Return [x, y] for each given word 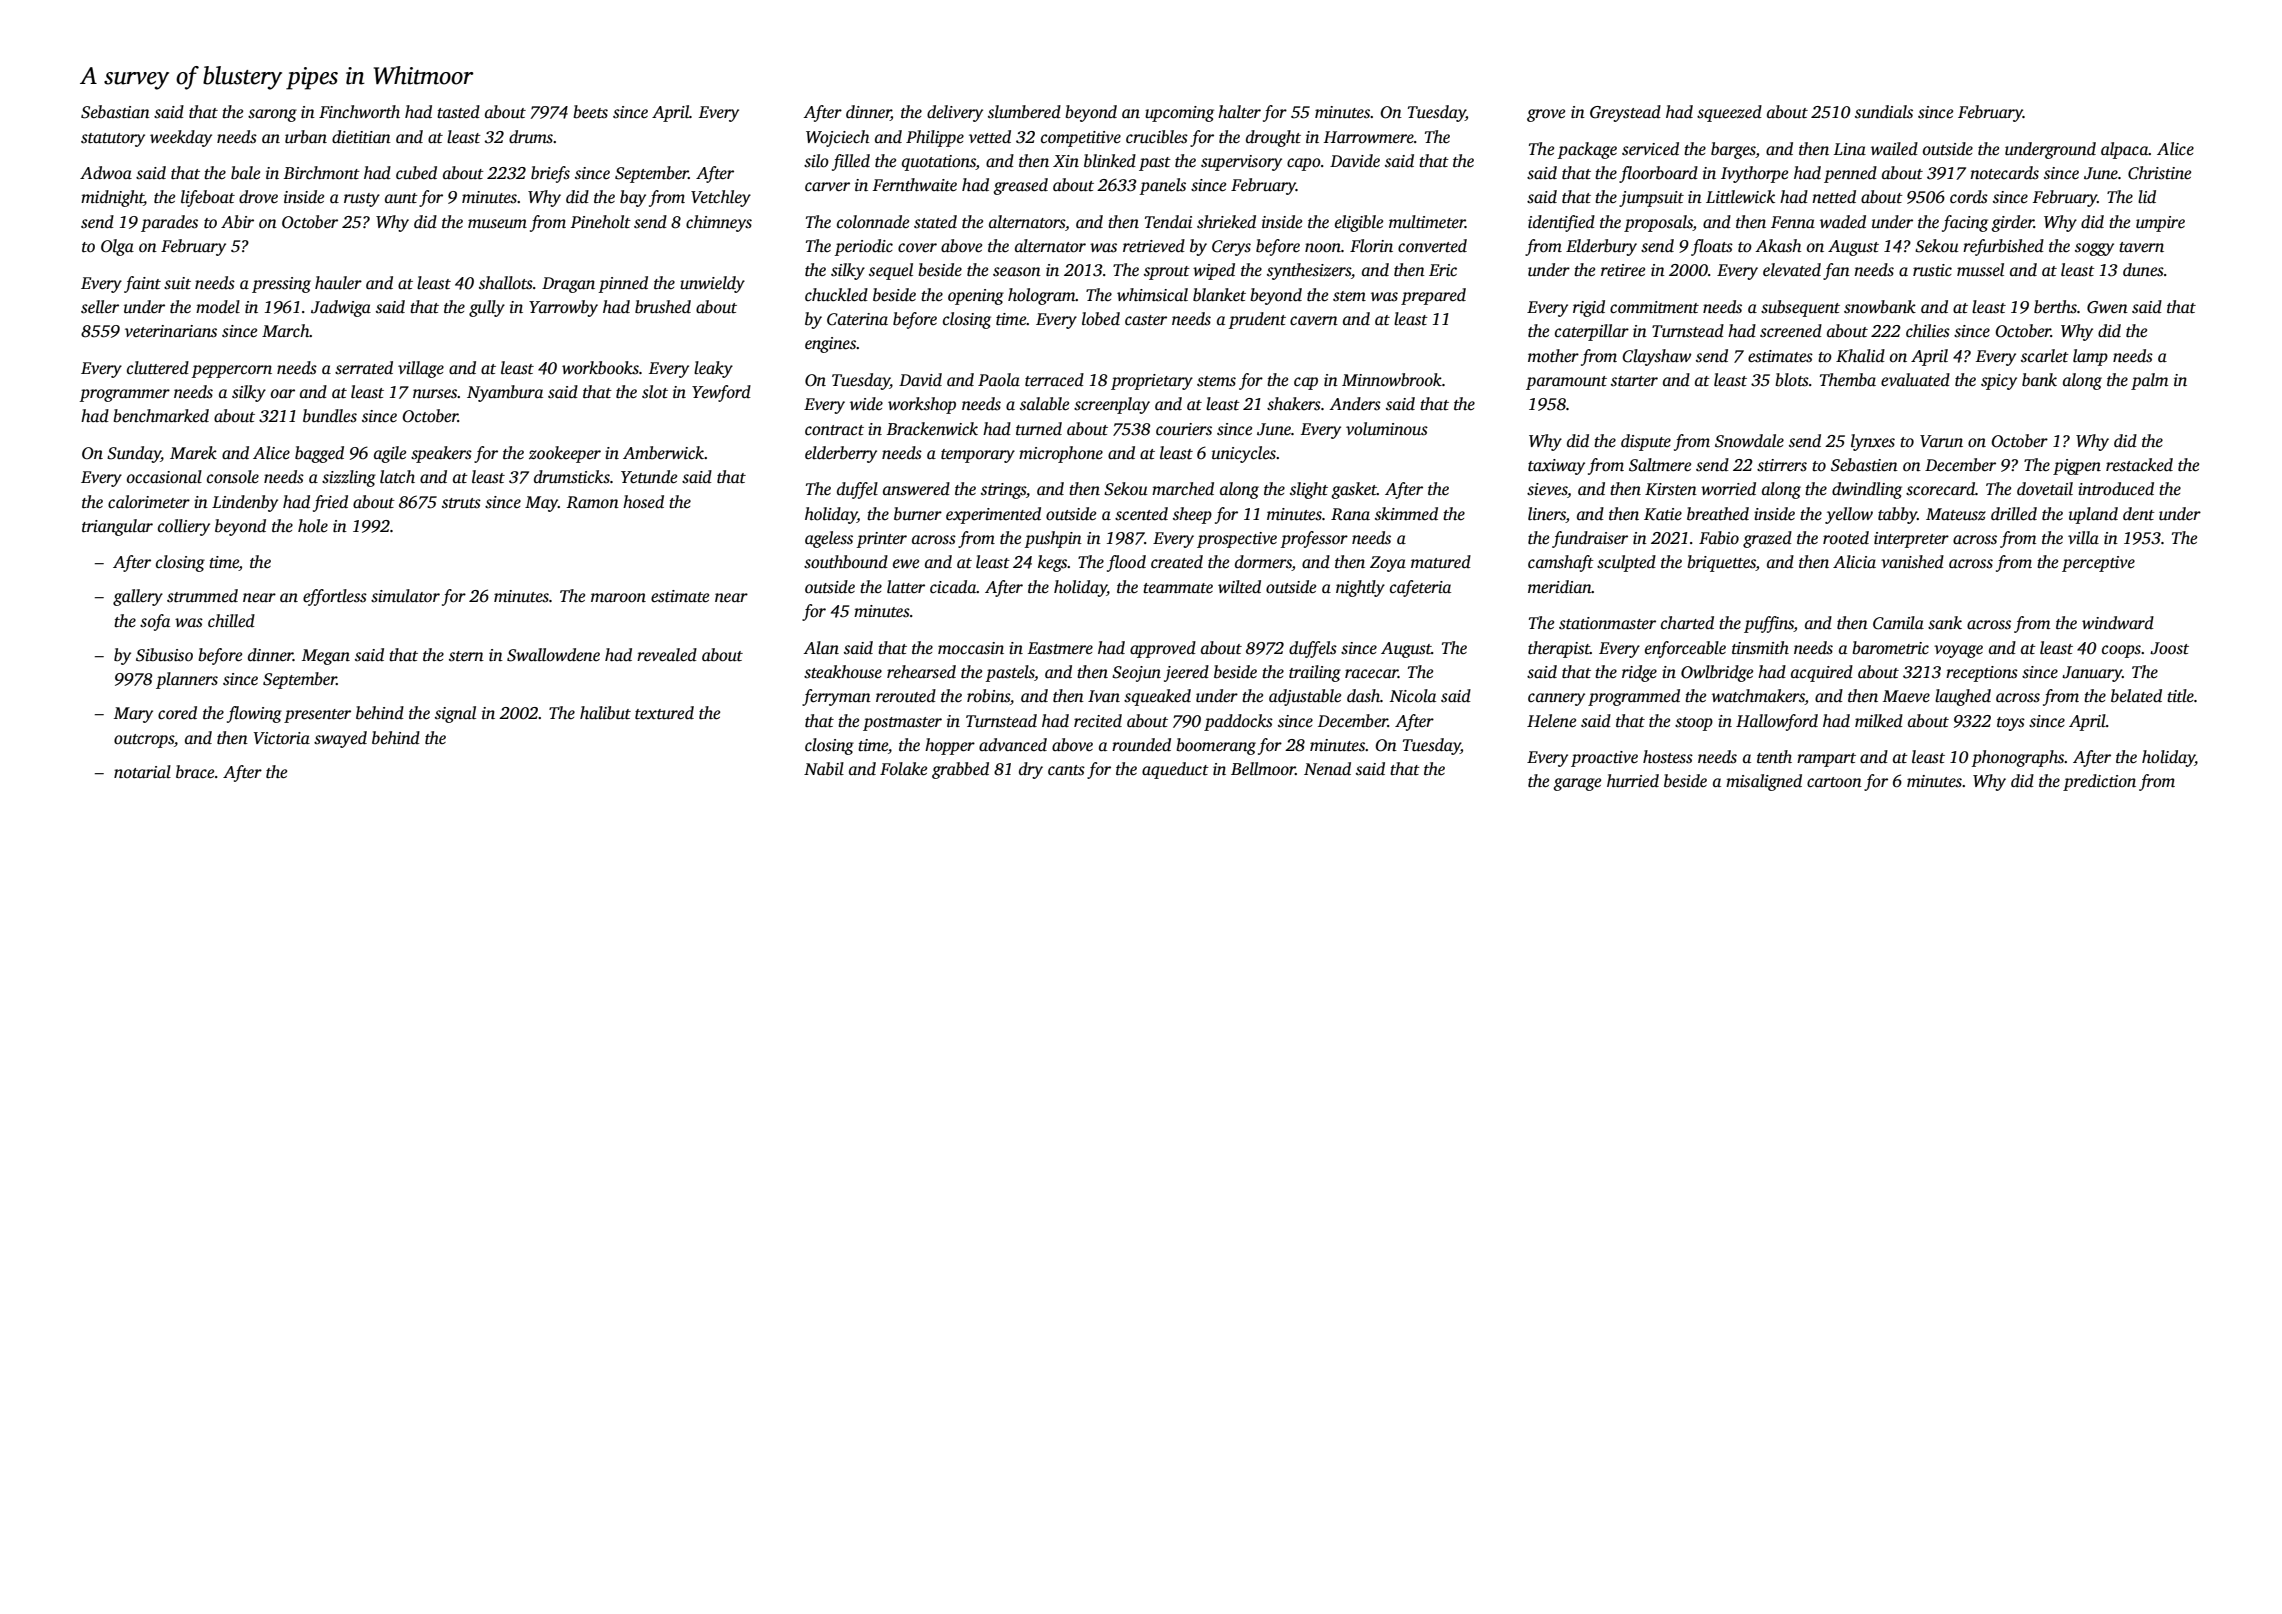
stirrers [1782, 465]
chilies [1928, 331]
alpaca [2124, 150]
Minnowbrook [1392, 380]
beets [590, 112]
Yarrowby [563, 308]
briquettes [1721, 563]
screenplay [1112, 405]
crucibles [1157, 137]
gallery [138, 597]
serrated [364, 368]
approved [1163, 649]
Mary [133, 715]
